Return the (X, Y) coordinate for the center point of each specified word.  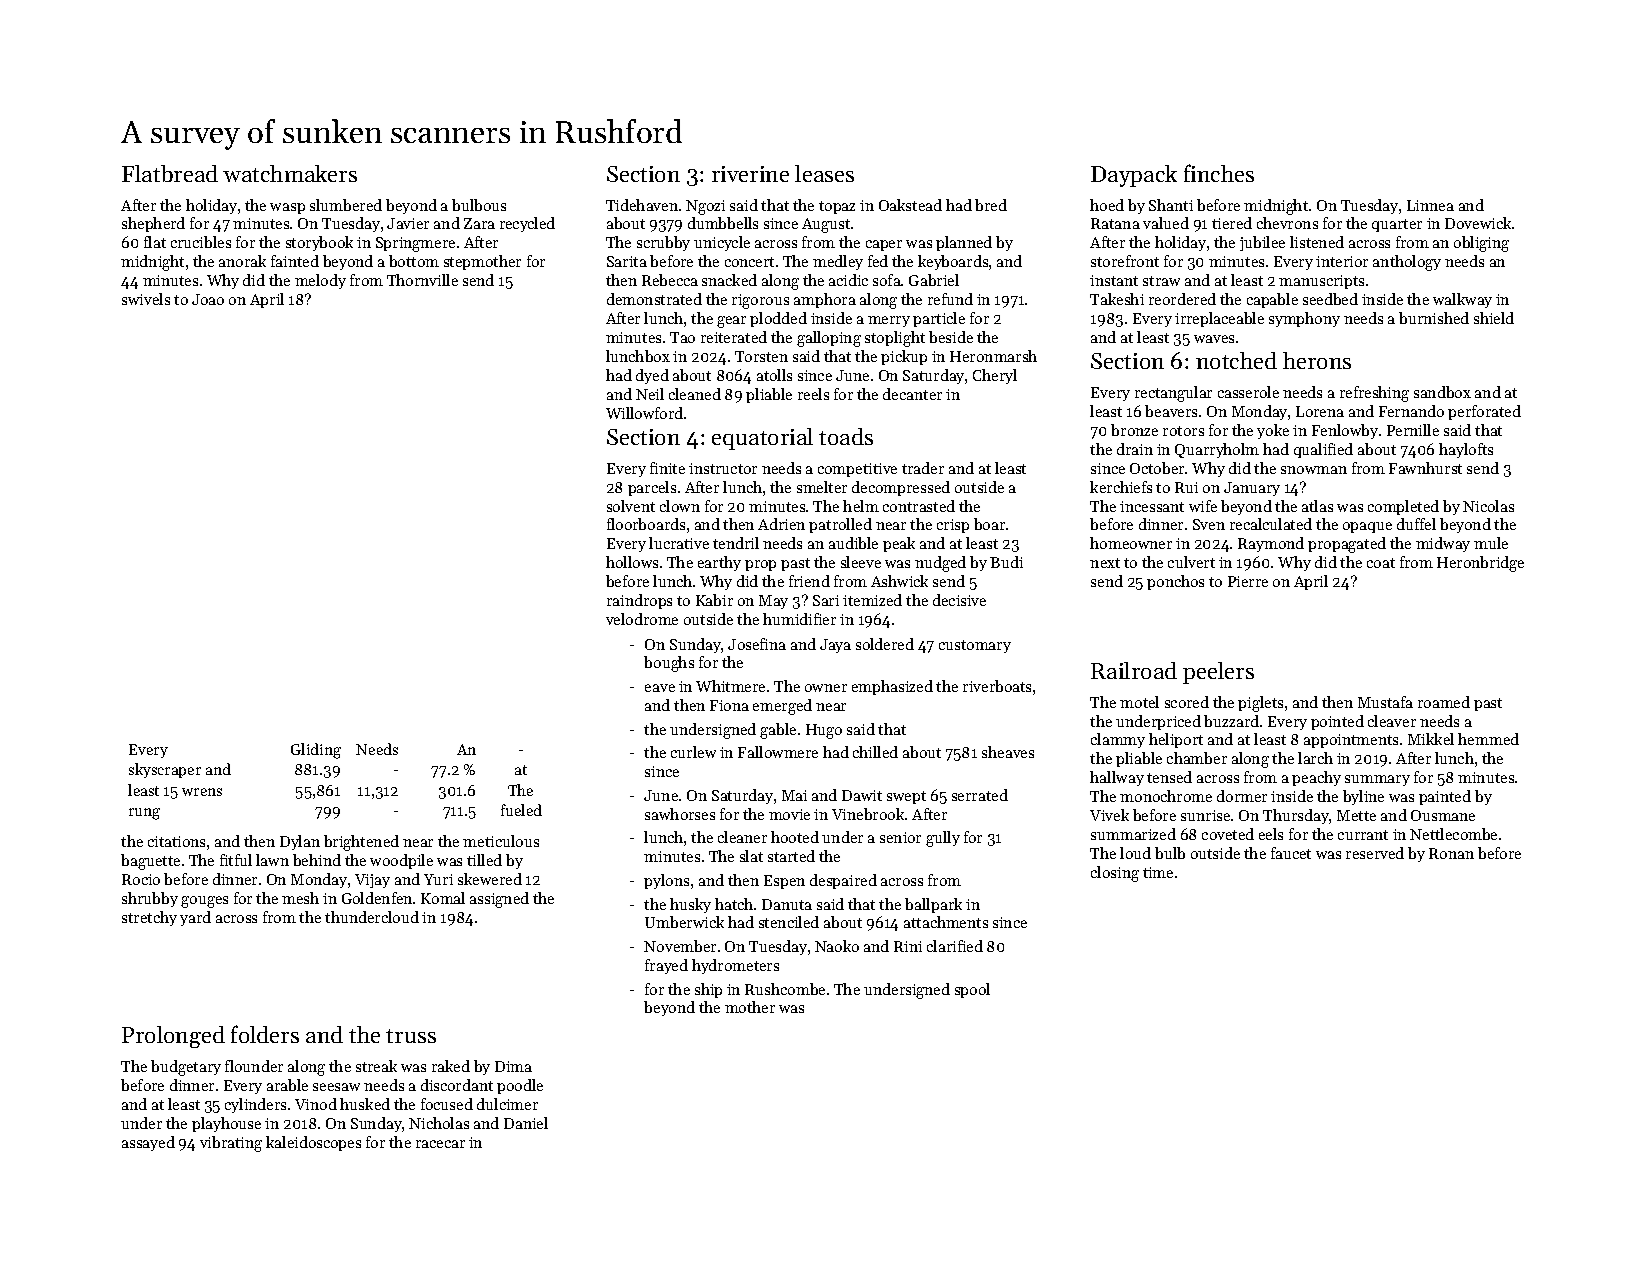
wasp (287, 208)
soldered (885, 644)
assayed (148, 1143)
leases (824, 173)
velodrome (642, 619)
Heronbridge (1480, 564)
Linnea (1430, 205)
